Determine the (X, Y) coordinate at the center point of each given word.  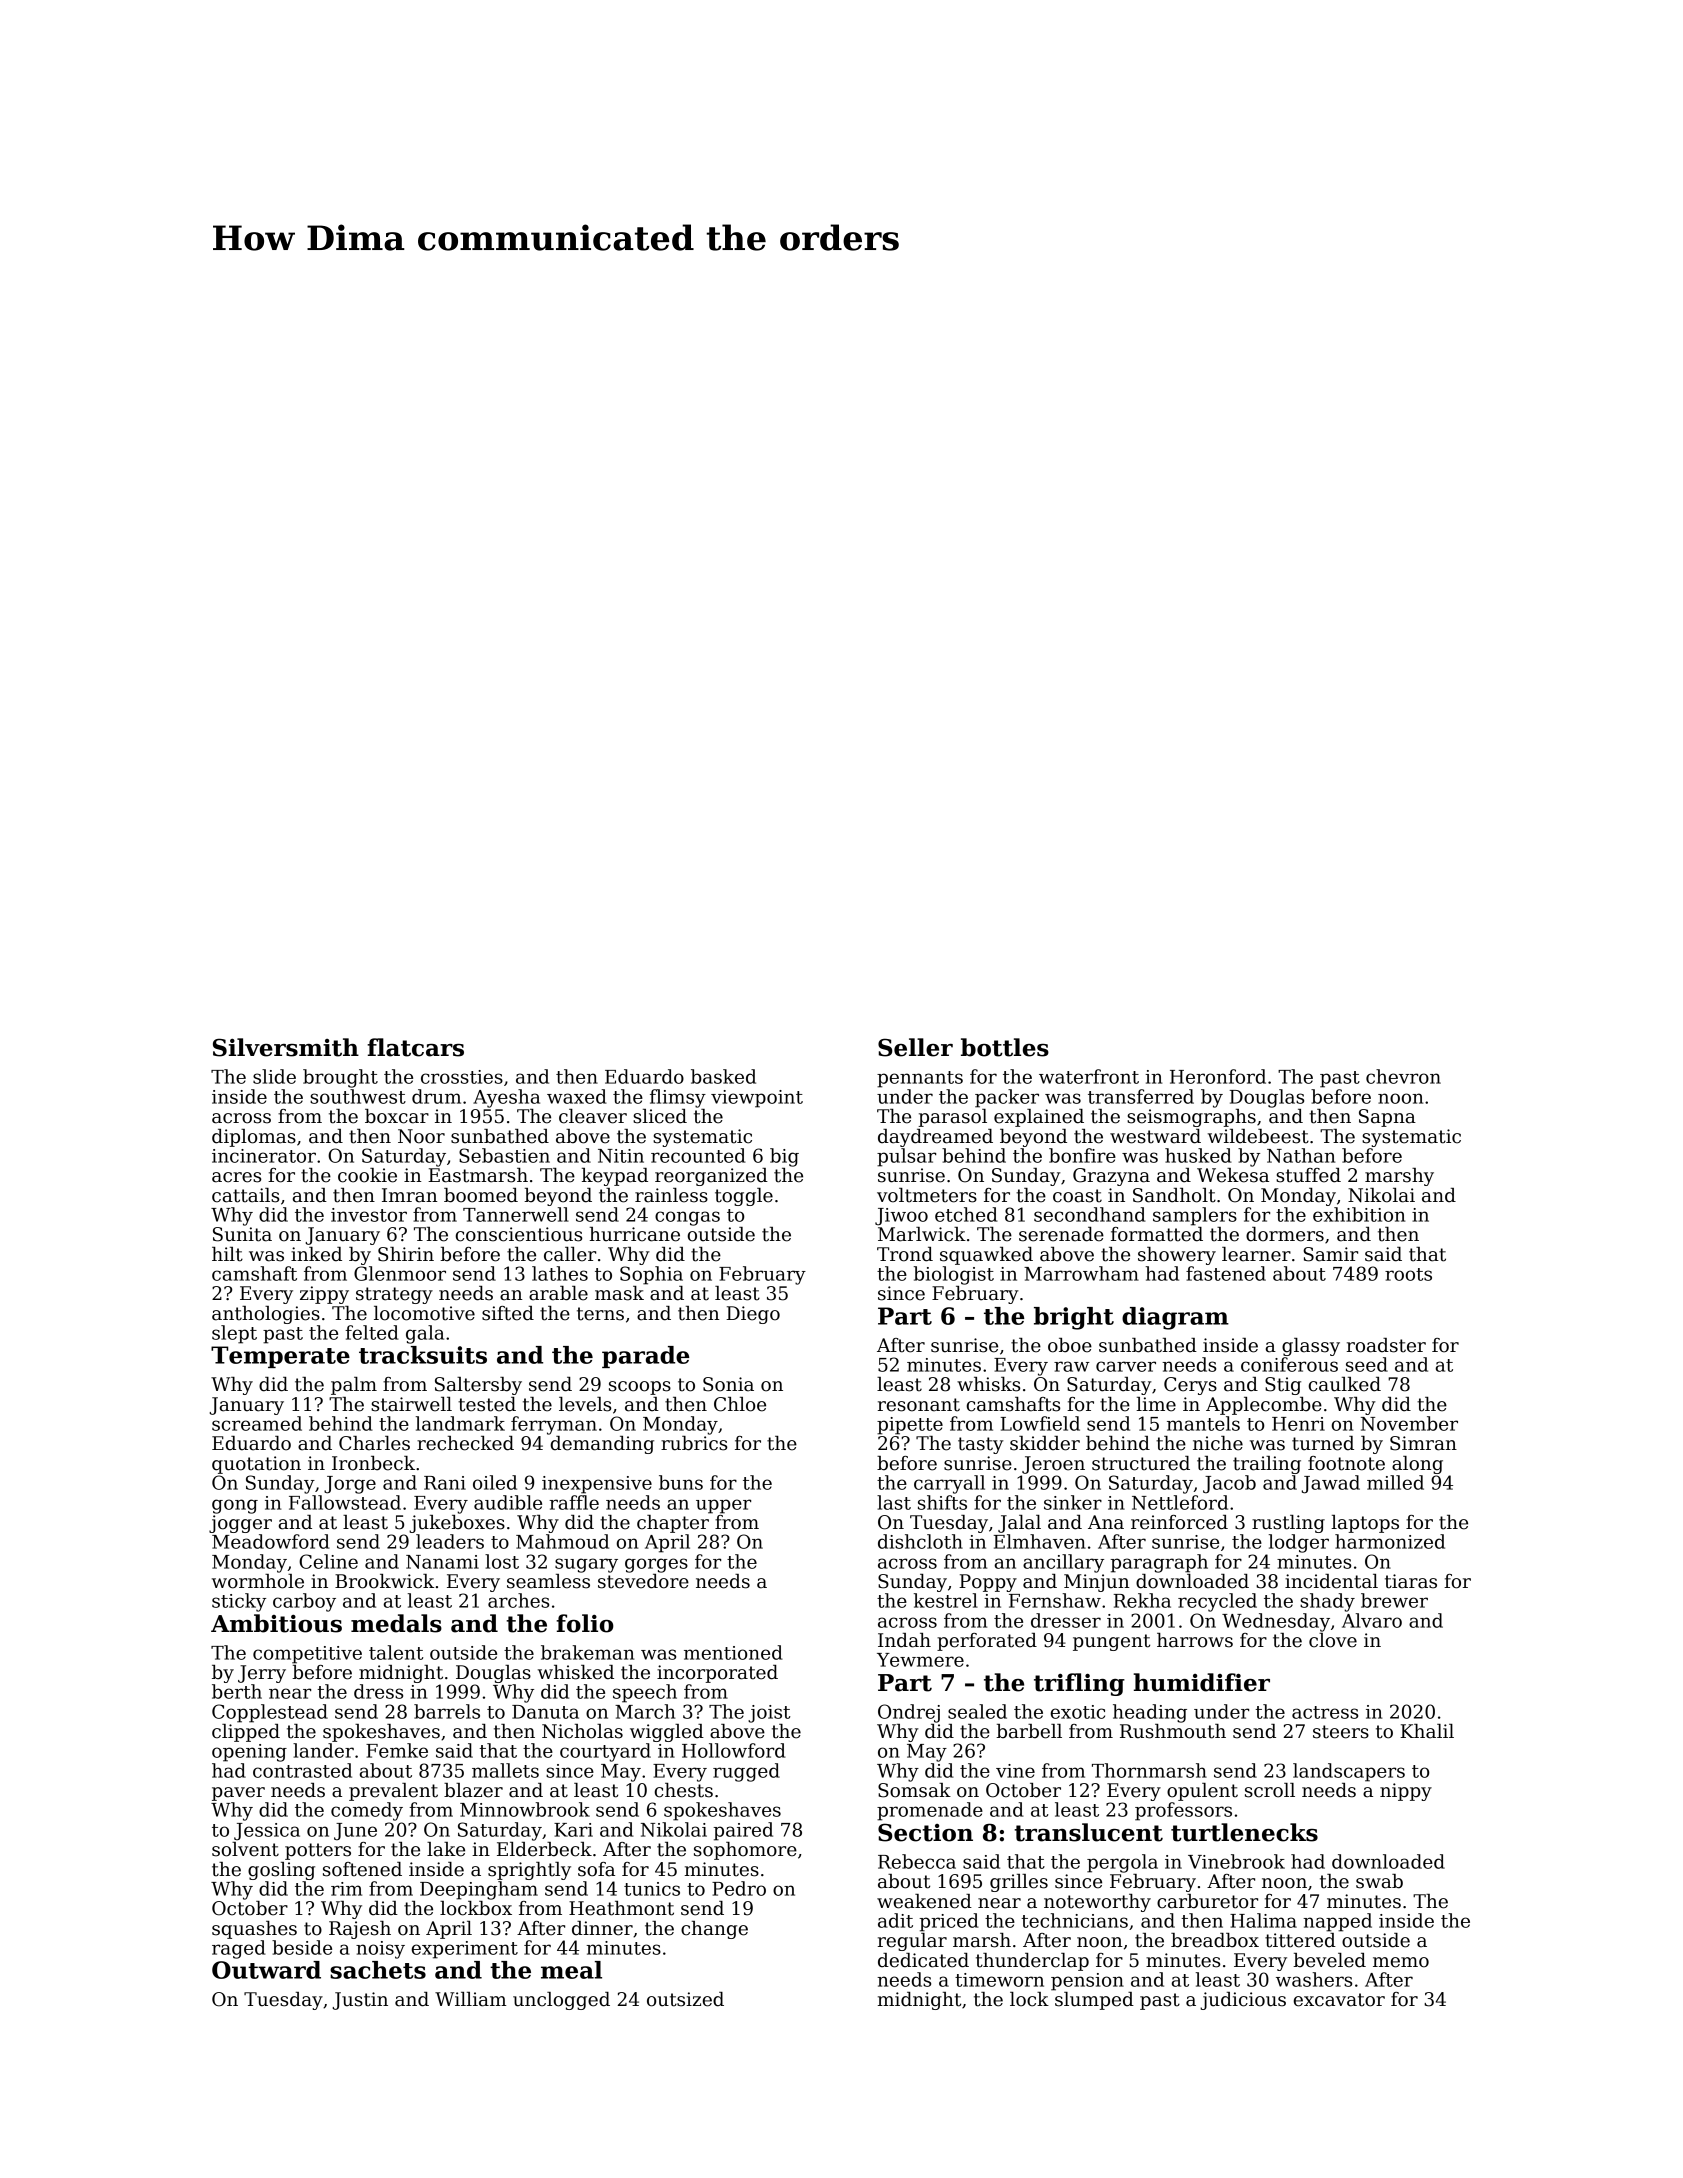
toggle (744, 1197)
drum (436, 1096)
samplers (1195, 1216)
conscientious (519, 1234)
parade (645, 1357)
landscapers (1349, 1772)
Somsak (914, 1790)
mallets (505, 1770)
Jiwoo (901, 1217)
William (470, 1999)
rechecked (465, 1443)
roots (1408, 1274)
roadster (1386, 1345)
